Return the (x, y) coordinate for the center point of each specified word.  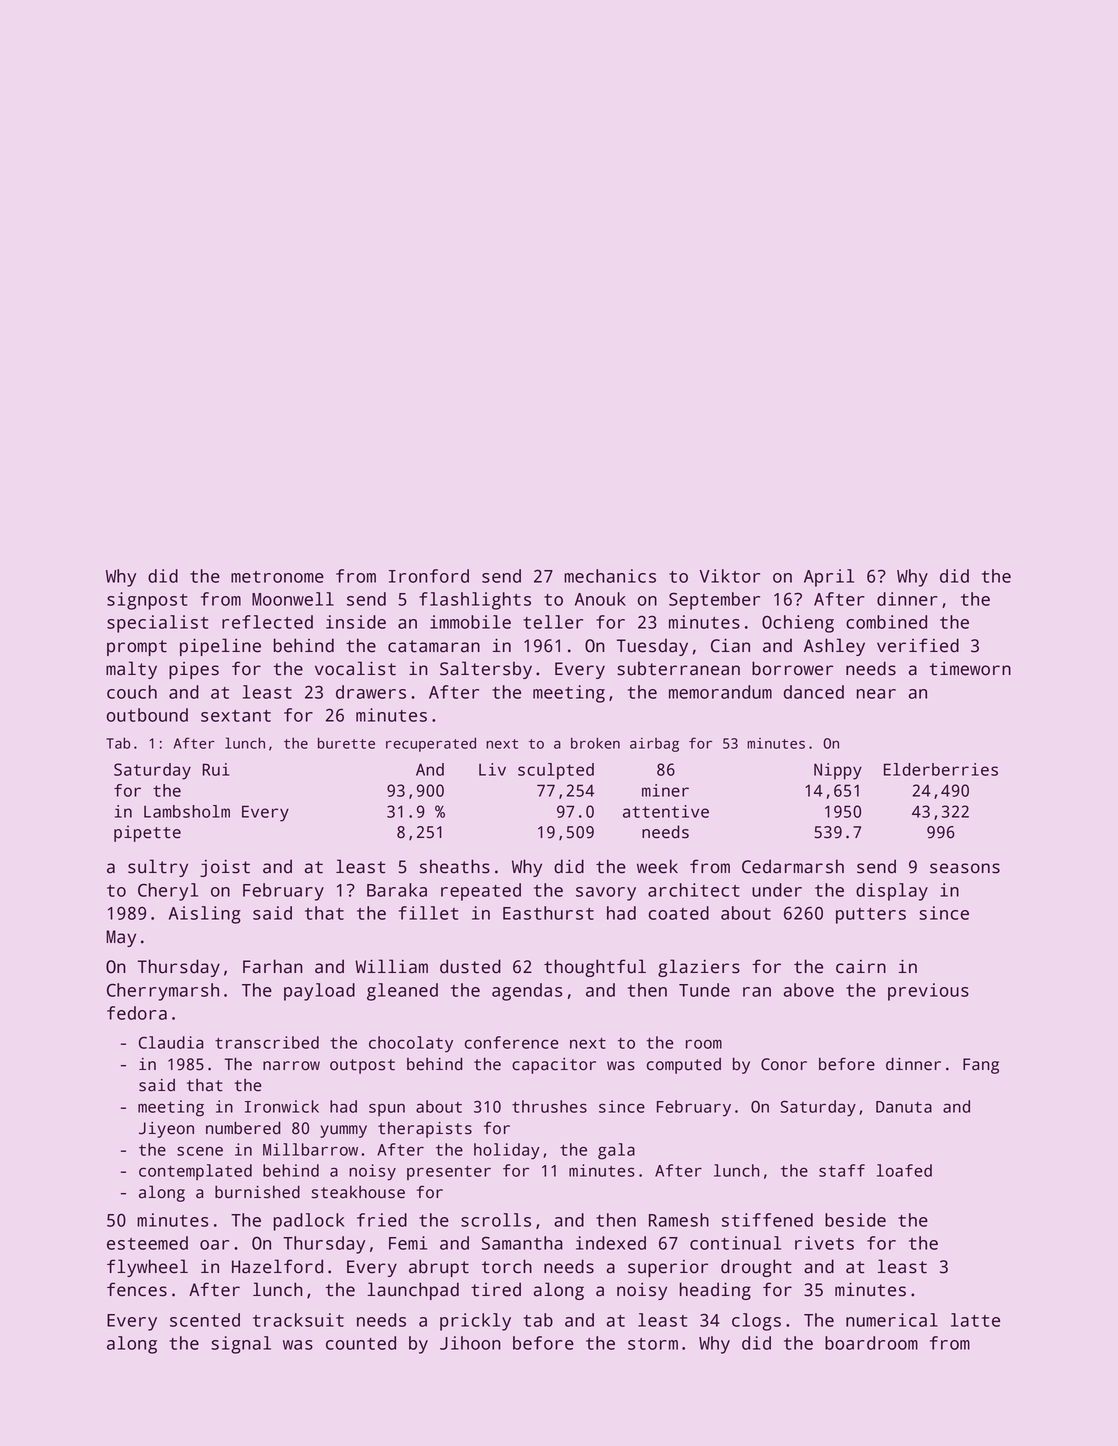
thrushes (549, 1106)
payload (319, 992)
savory (606, 894)
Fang (981, 1066)
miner (665, 790)
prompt (137, 648)
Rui (216, 769)
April (829, 578)
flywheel (147, 1268)
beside (855, 1220)
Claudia (171, 1042)
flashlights (475, 601)
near (876, 694)
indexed (611, 1243)
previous (928, 992)
